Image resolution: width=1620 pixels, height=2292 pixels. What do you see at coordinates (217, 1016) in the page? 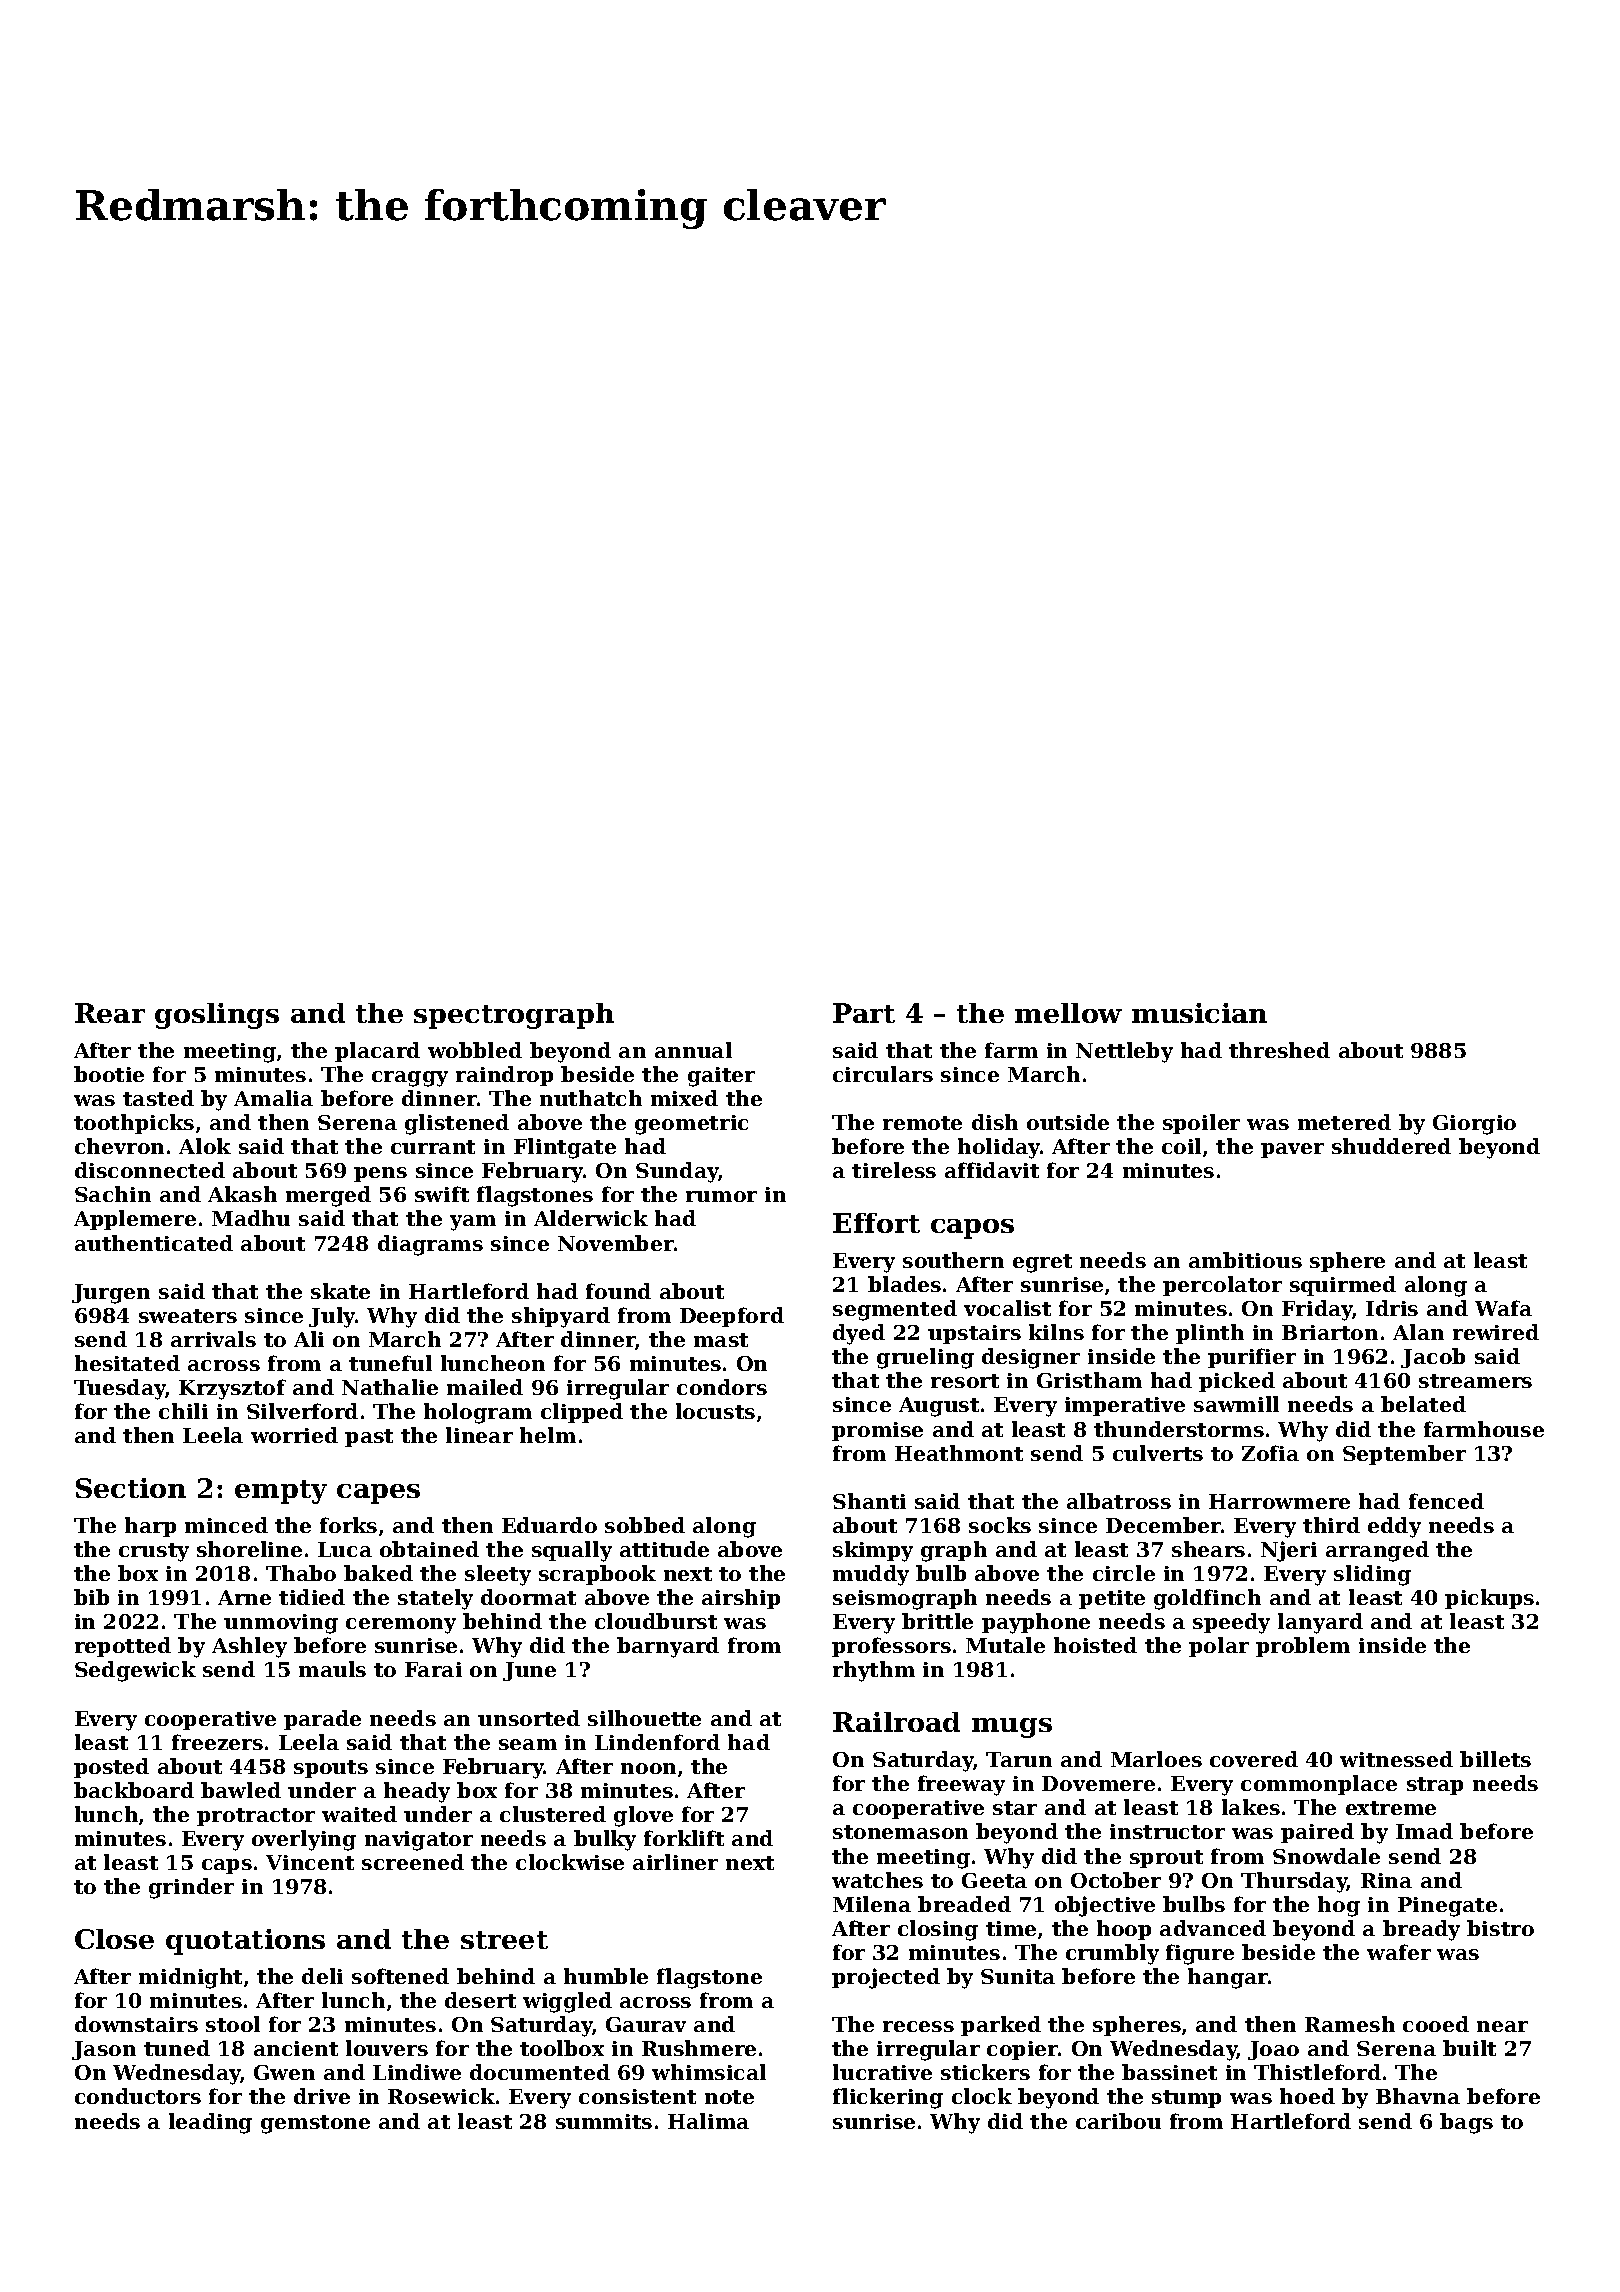
I see `goslings` at bounding box center [217, 1016].
